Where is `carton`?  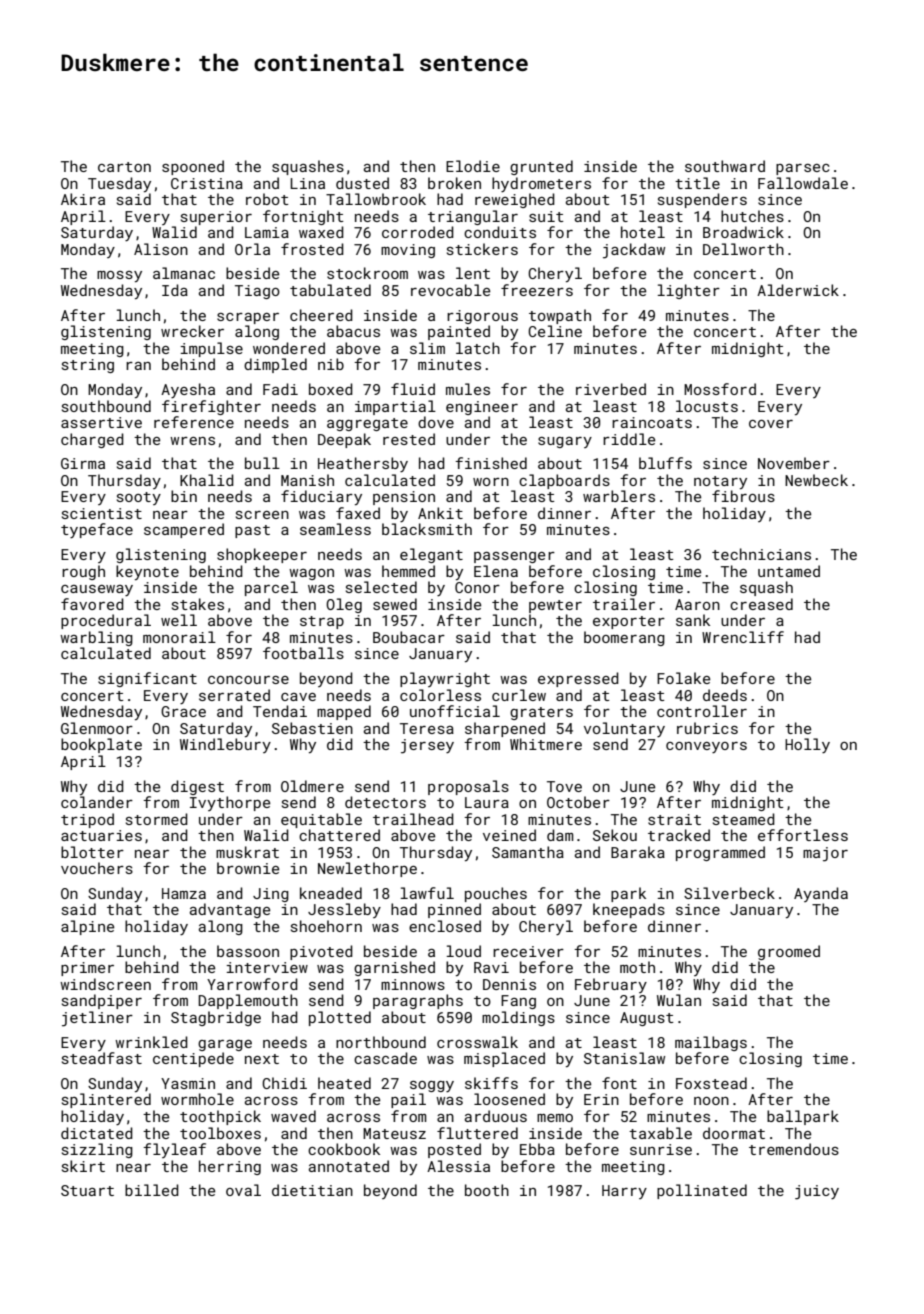
carton is located at coordinates (124, 167).
